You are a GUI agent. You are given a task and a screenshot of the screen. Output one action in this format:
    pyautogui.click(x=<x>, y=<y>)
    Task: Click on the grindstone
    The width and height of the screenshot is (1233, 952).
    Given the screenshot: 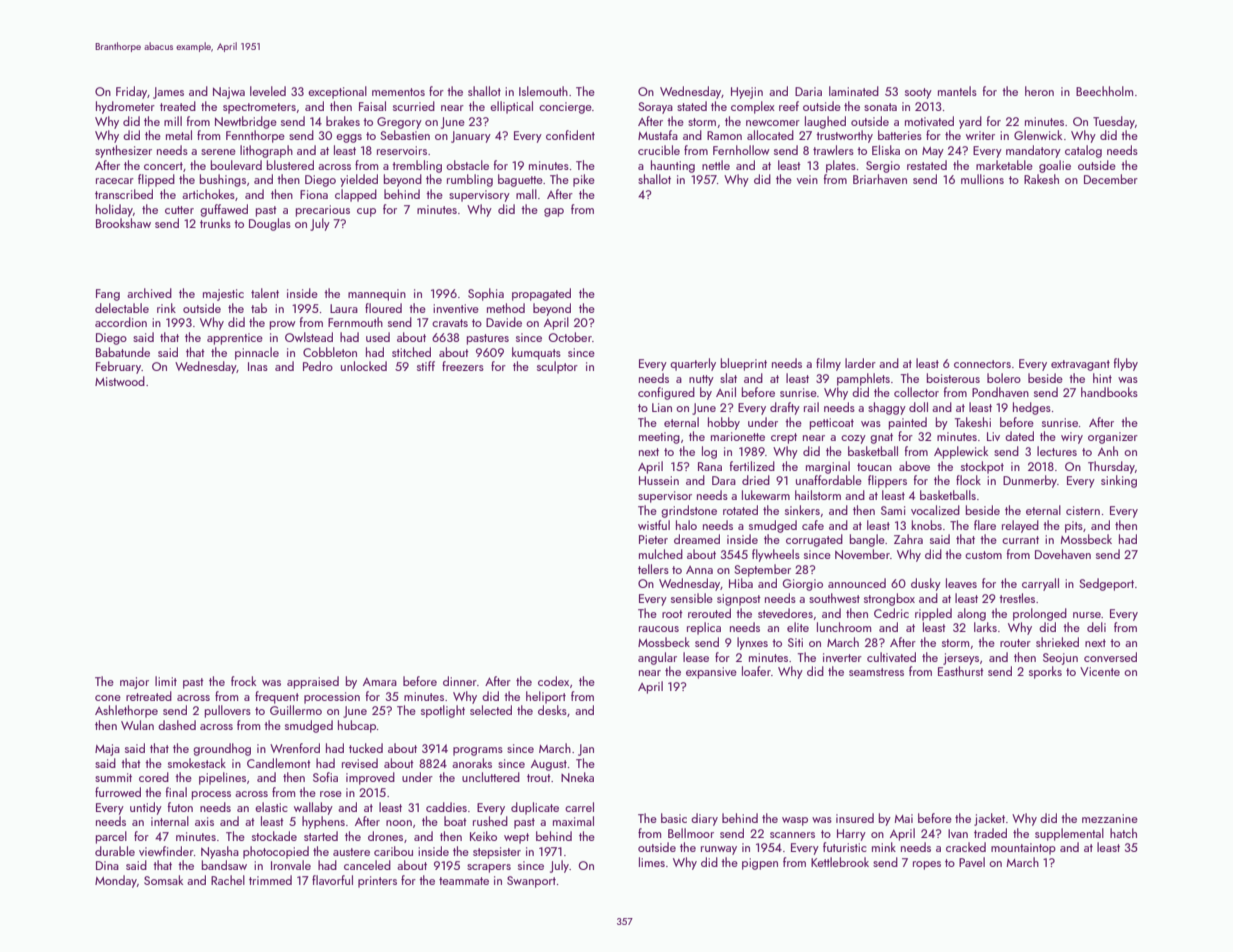 What is the action you would take?
    pyautogui.click(x=689, y=511)
